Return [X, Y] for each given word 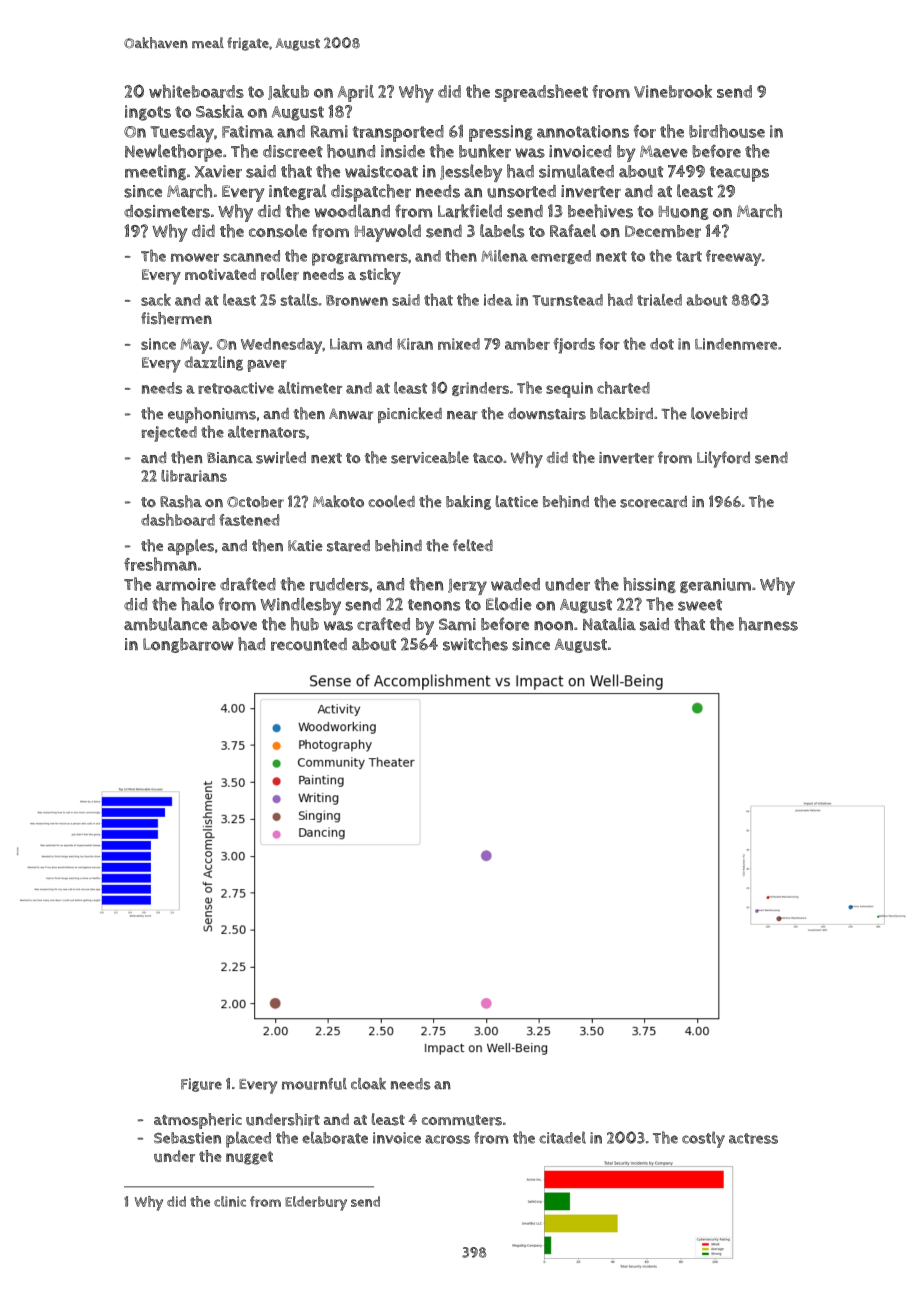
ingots [148, 113]
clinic [230, 1201]
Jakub [288, 92]
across [447, 1139]
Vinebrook [673, 91]
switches [475, 644]
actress [753, 1138]
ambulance [166, 624]
